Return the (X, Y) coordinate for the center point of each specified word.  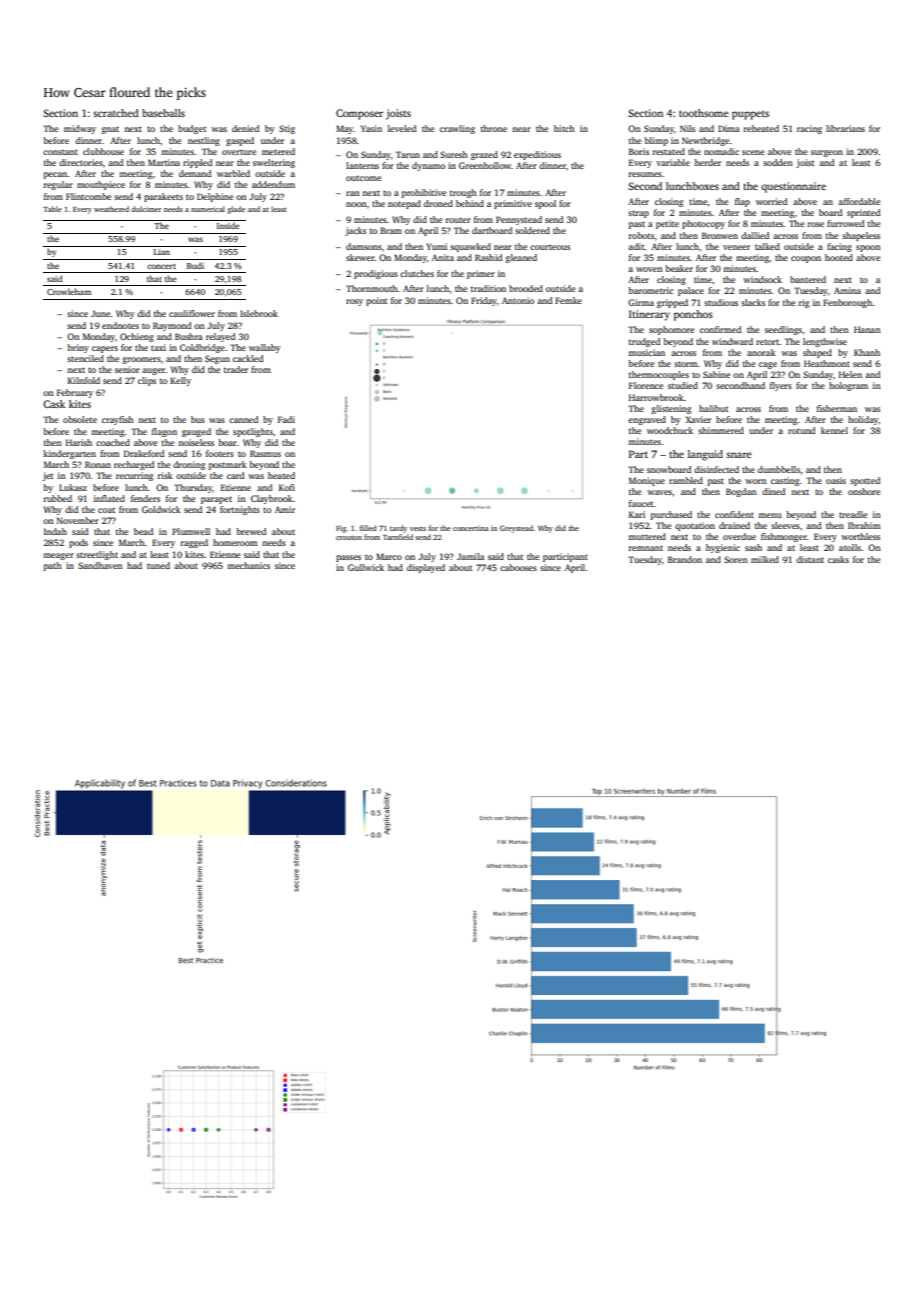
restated (669, 151)
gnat (110, 130)
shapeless (861, 236)
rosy (354, 302)
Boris (639, 151)
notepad (404, 204)
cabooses (518, 567)
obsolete (80, 419)
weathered (111, 209)
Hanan (867, 329)
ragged (194, 543)
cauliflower (192, 313)
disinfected (716, 469)
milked (765, 559)
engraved (647, 420)
